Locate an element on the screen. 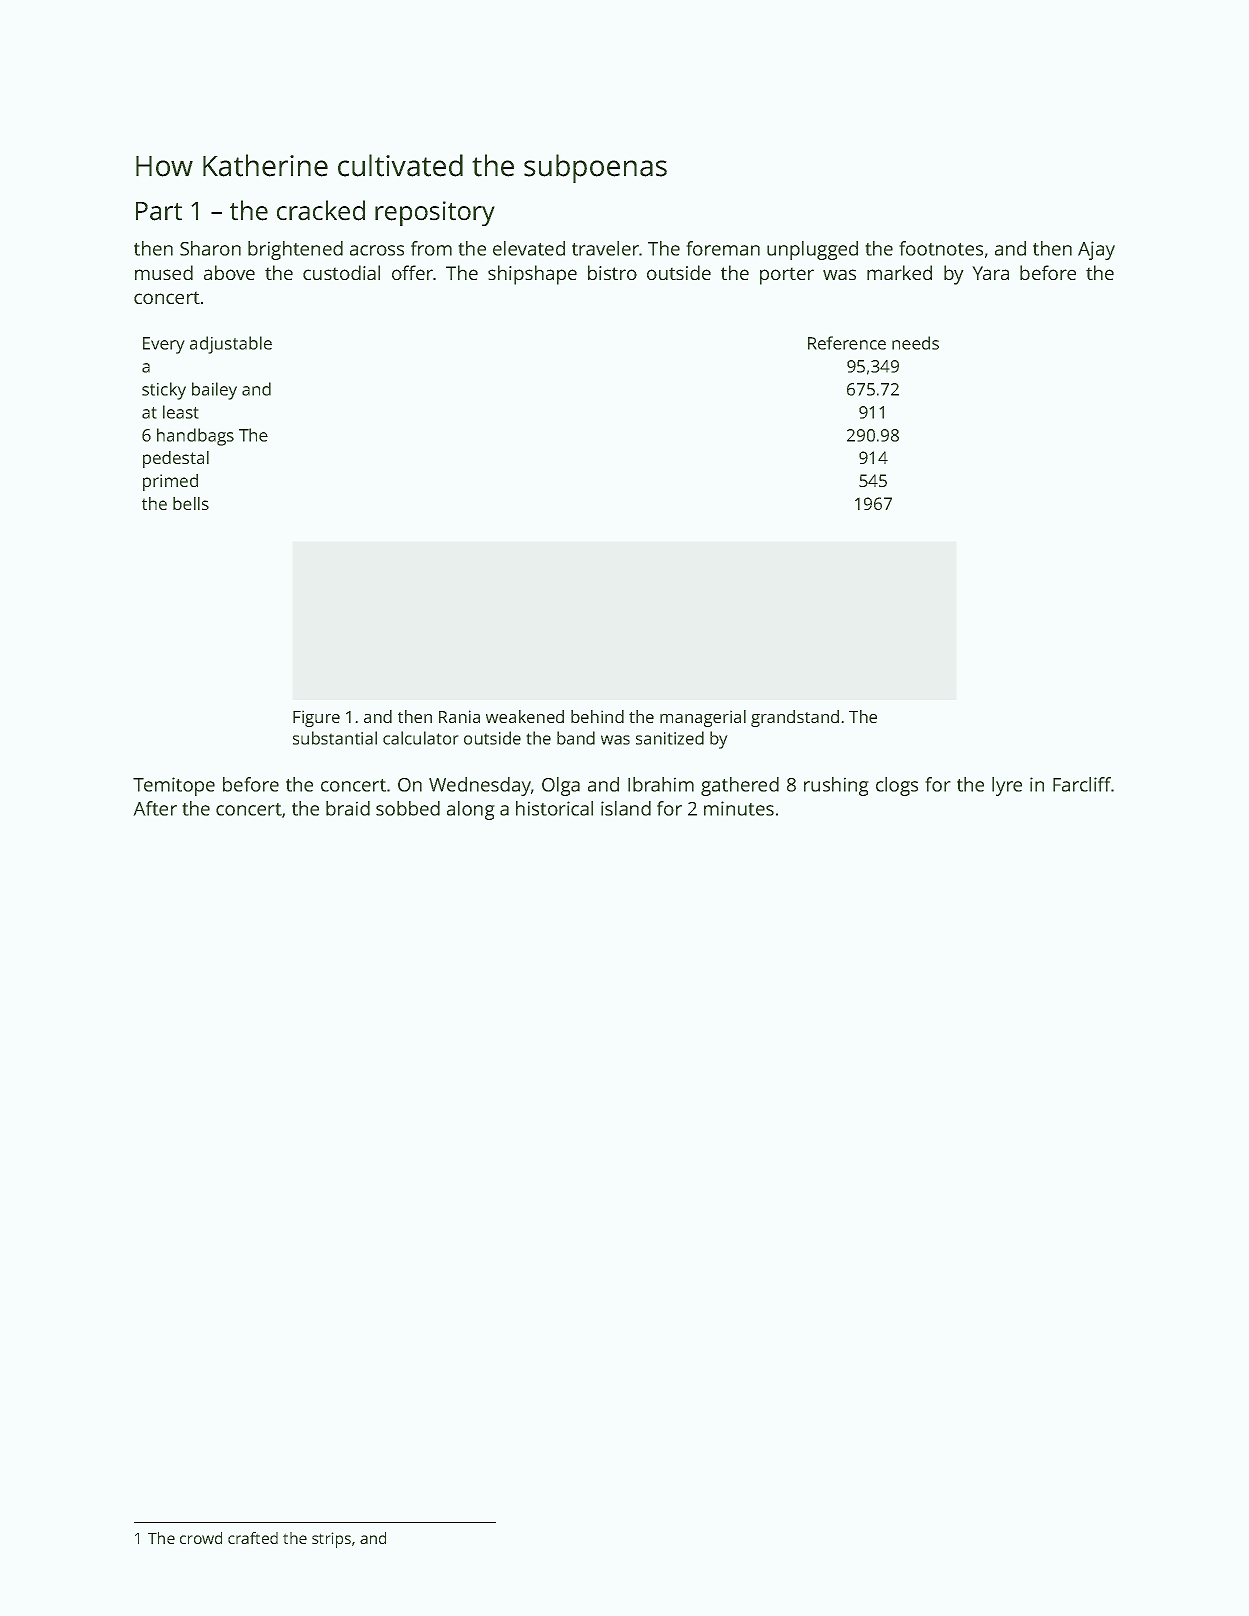 Image resolution: width=1249 pixels, height=1616 pixels. bistro is located at coordinates (612, 272).
